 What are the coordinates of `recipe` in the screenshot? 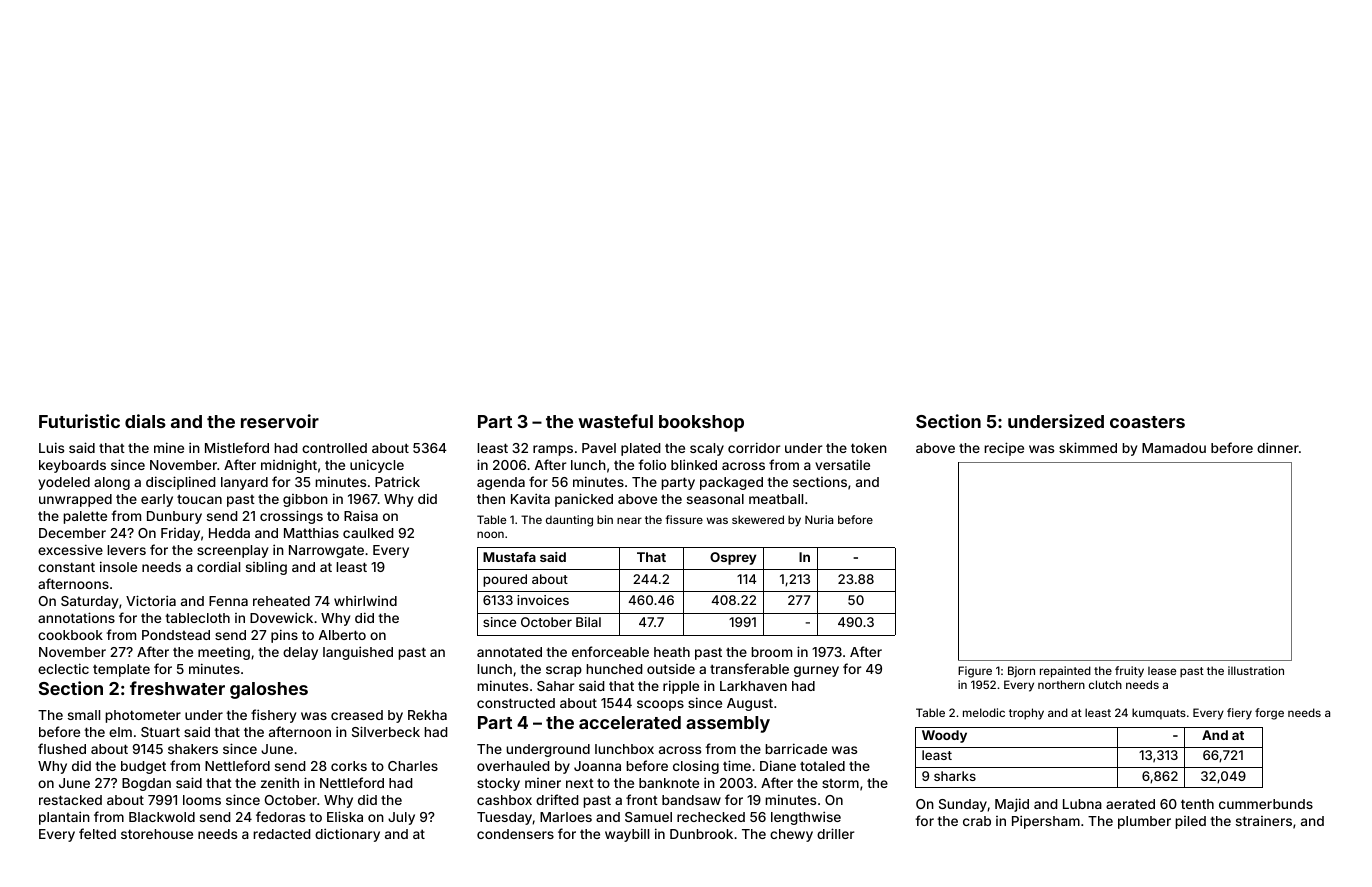 It's located at (1004, 449).
